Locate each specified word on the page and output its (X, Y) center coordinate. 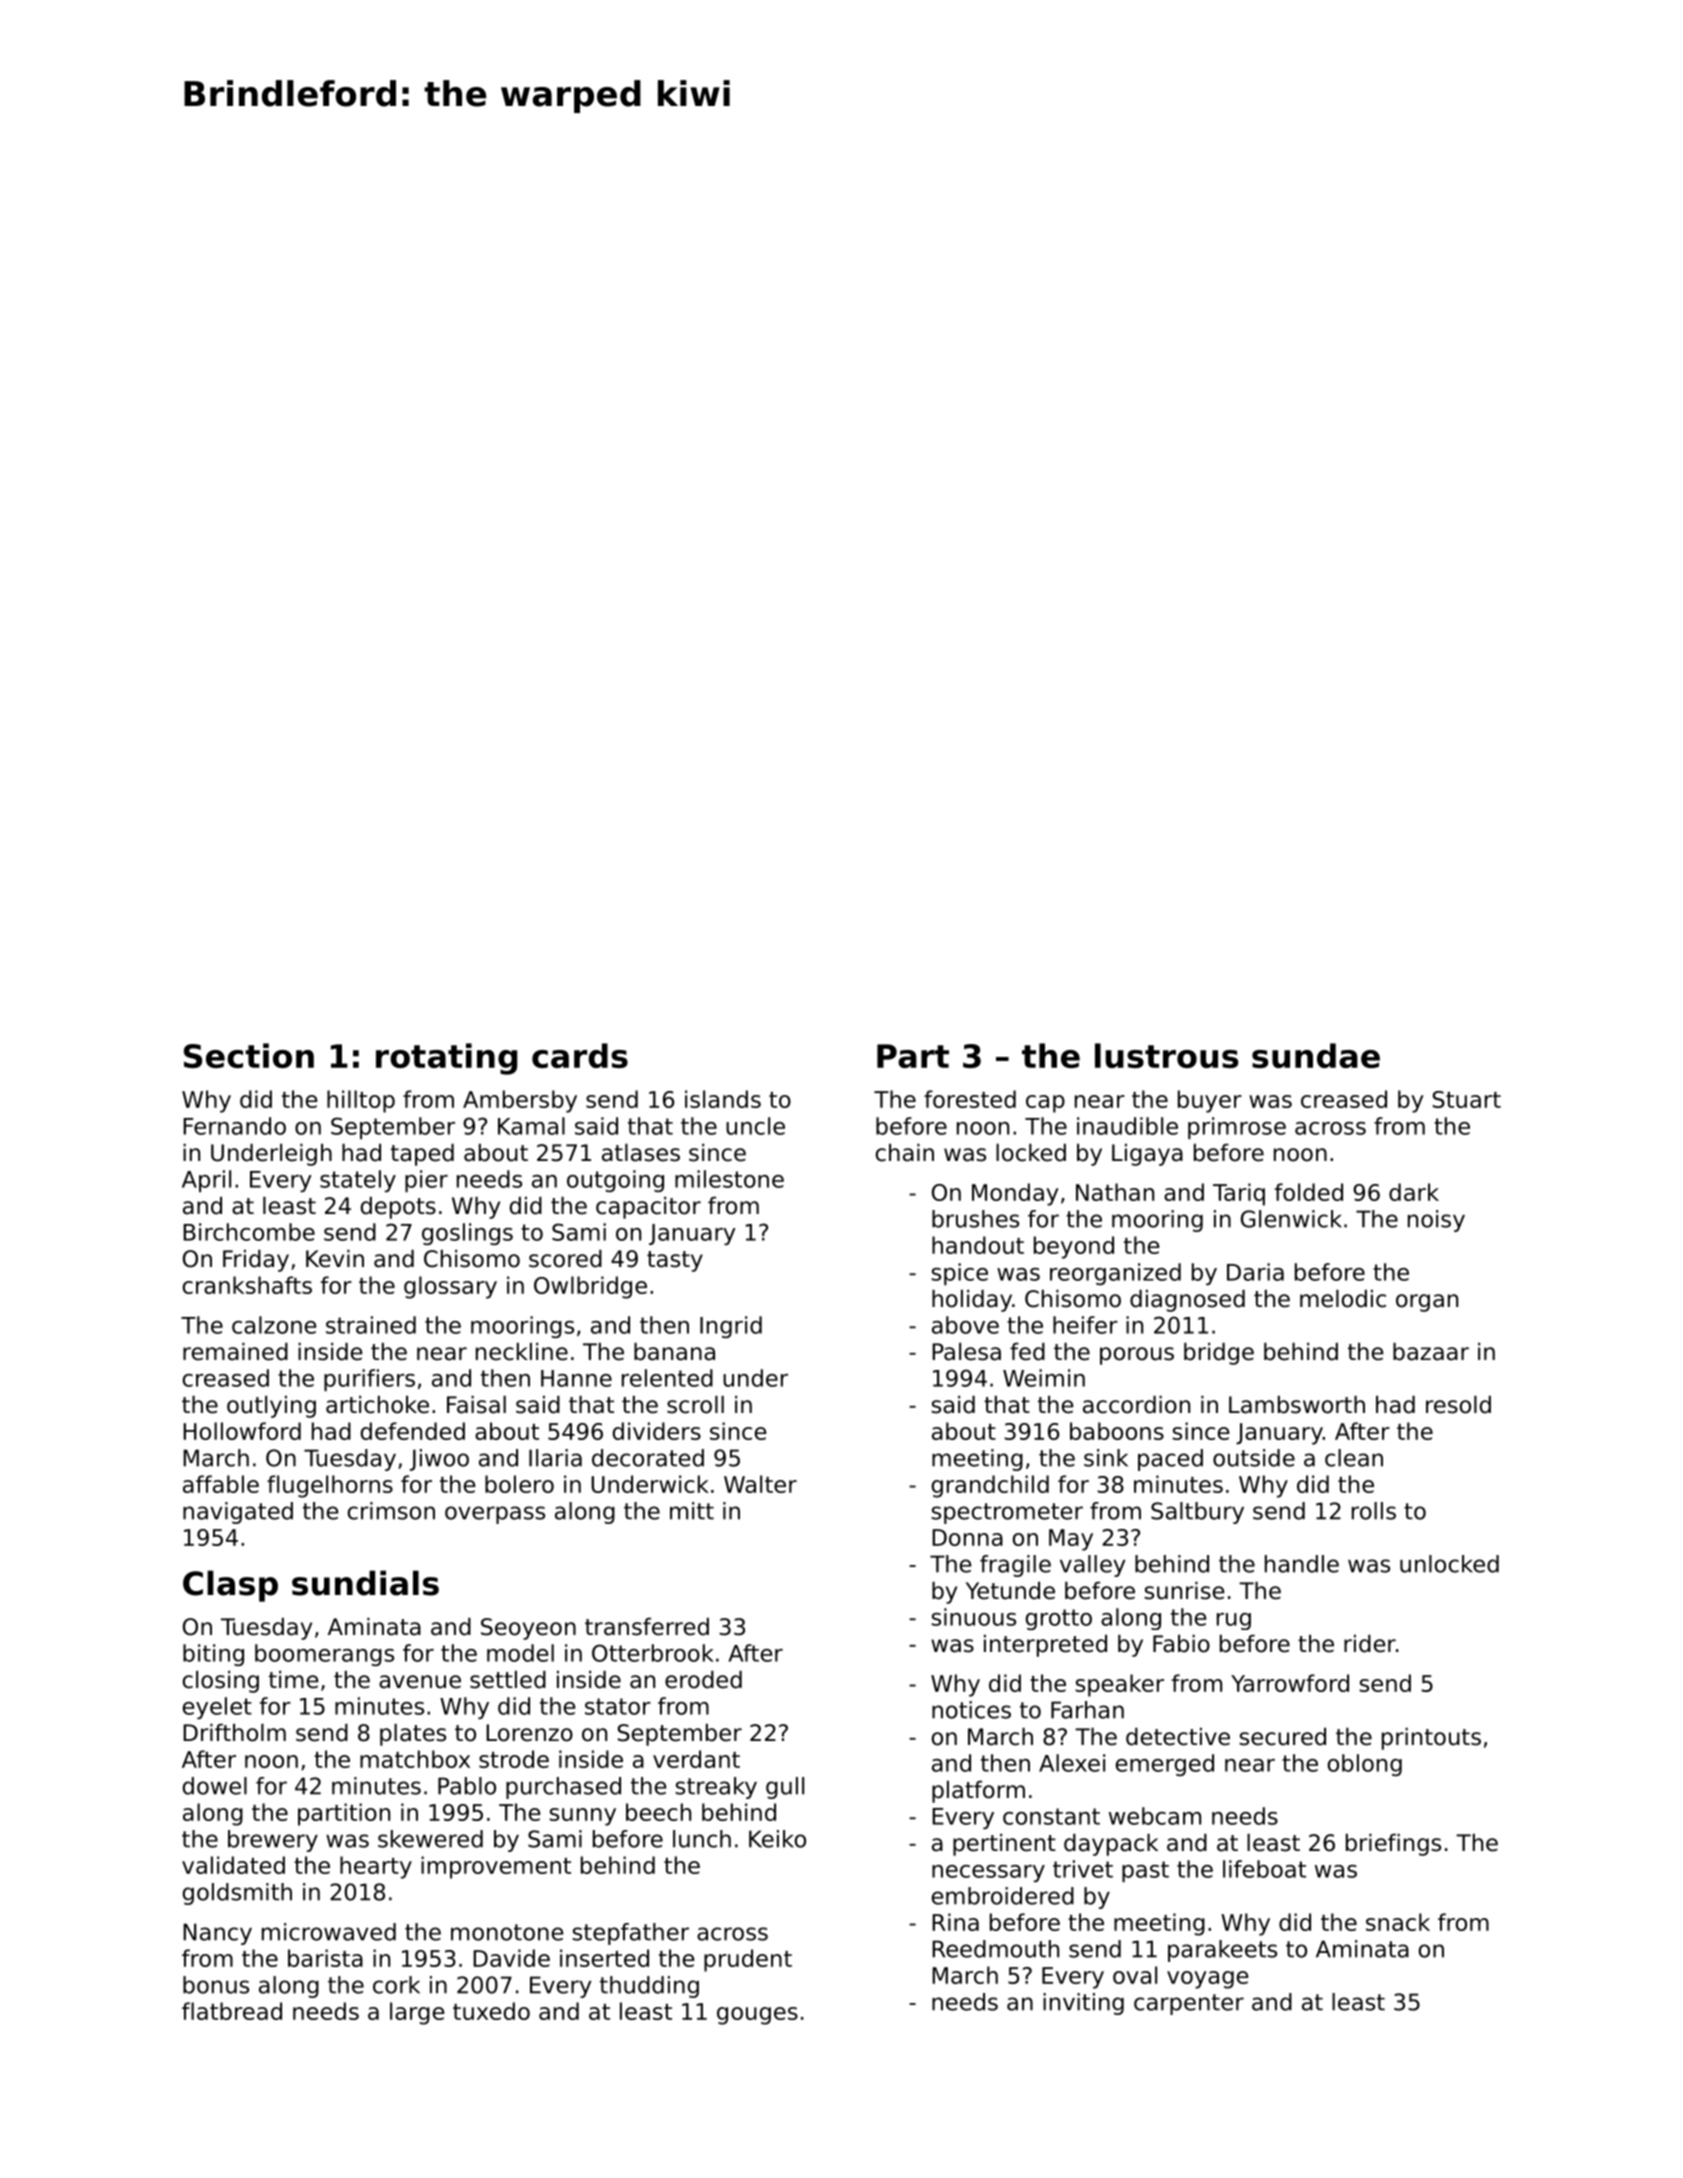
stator (618, 1706)
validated (233, 1865)
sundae (1316, 1055)
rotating (446, 1059)
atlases (641, 1153)
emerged (1165, 1765)
